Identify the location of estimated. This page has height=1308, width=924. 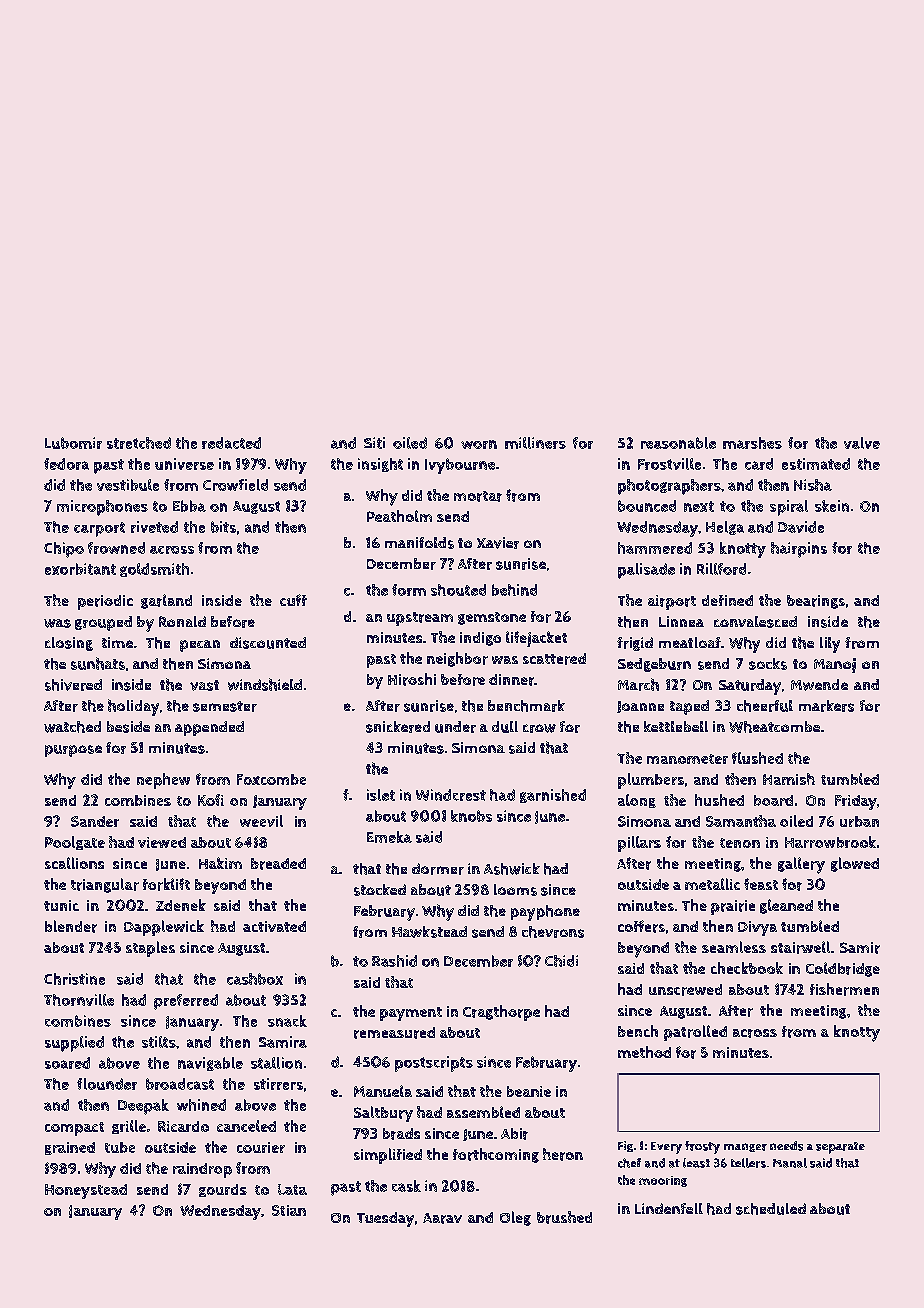
(816, 464).
